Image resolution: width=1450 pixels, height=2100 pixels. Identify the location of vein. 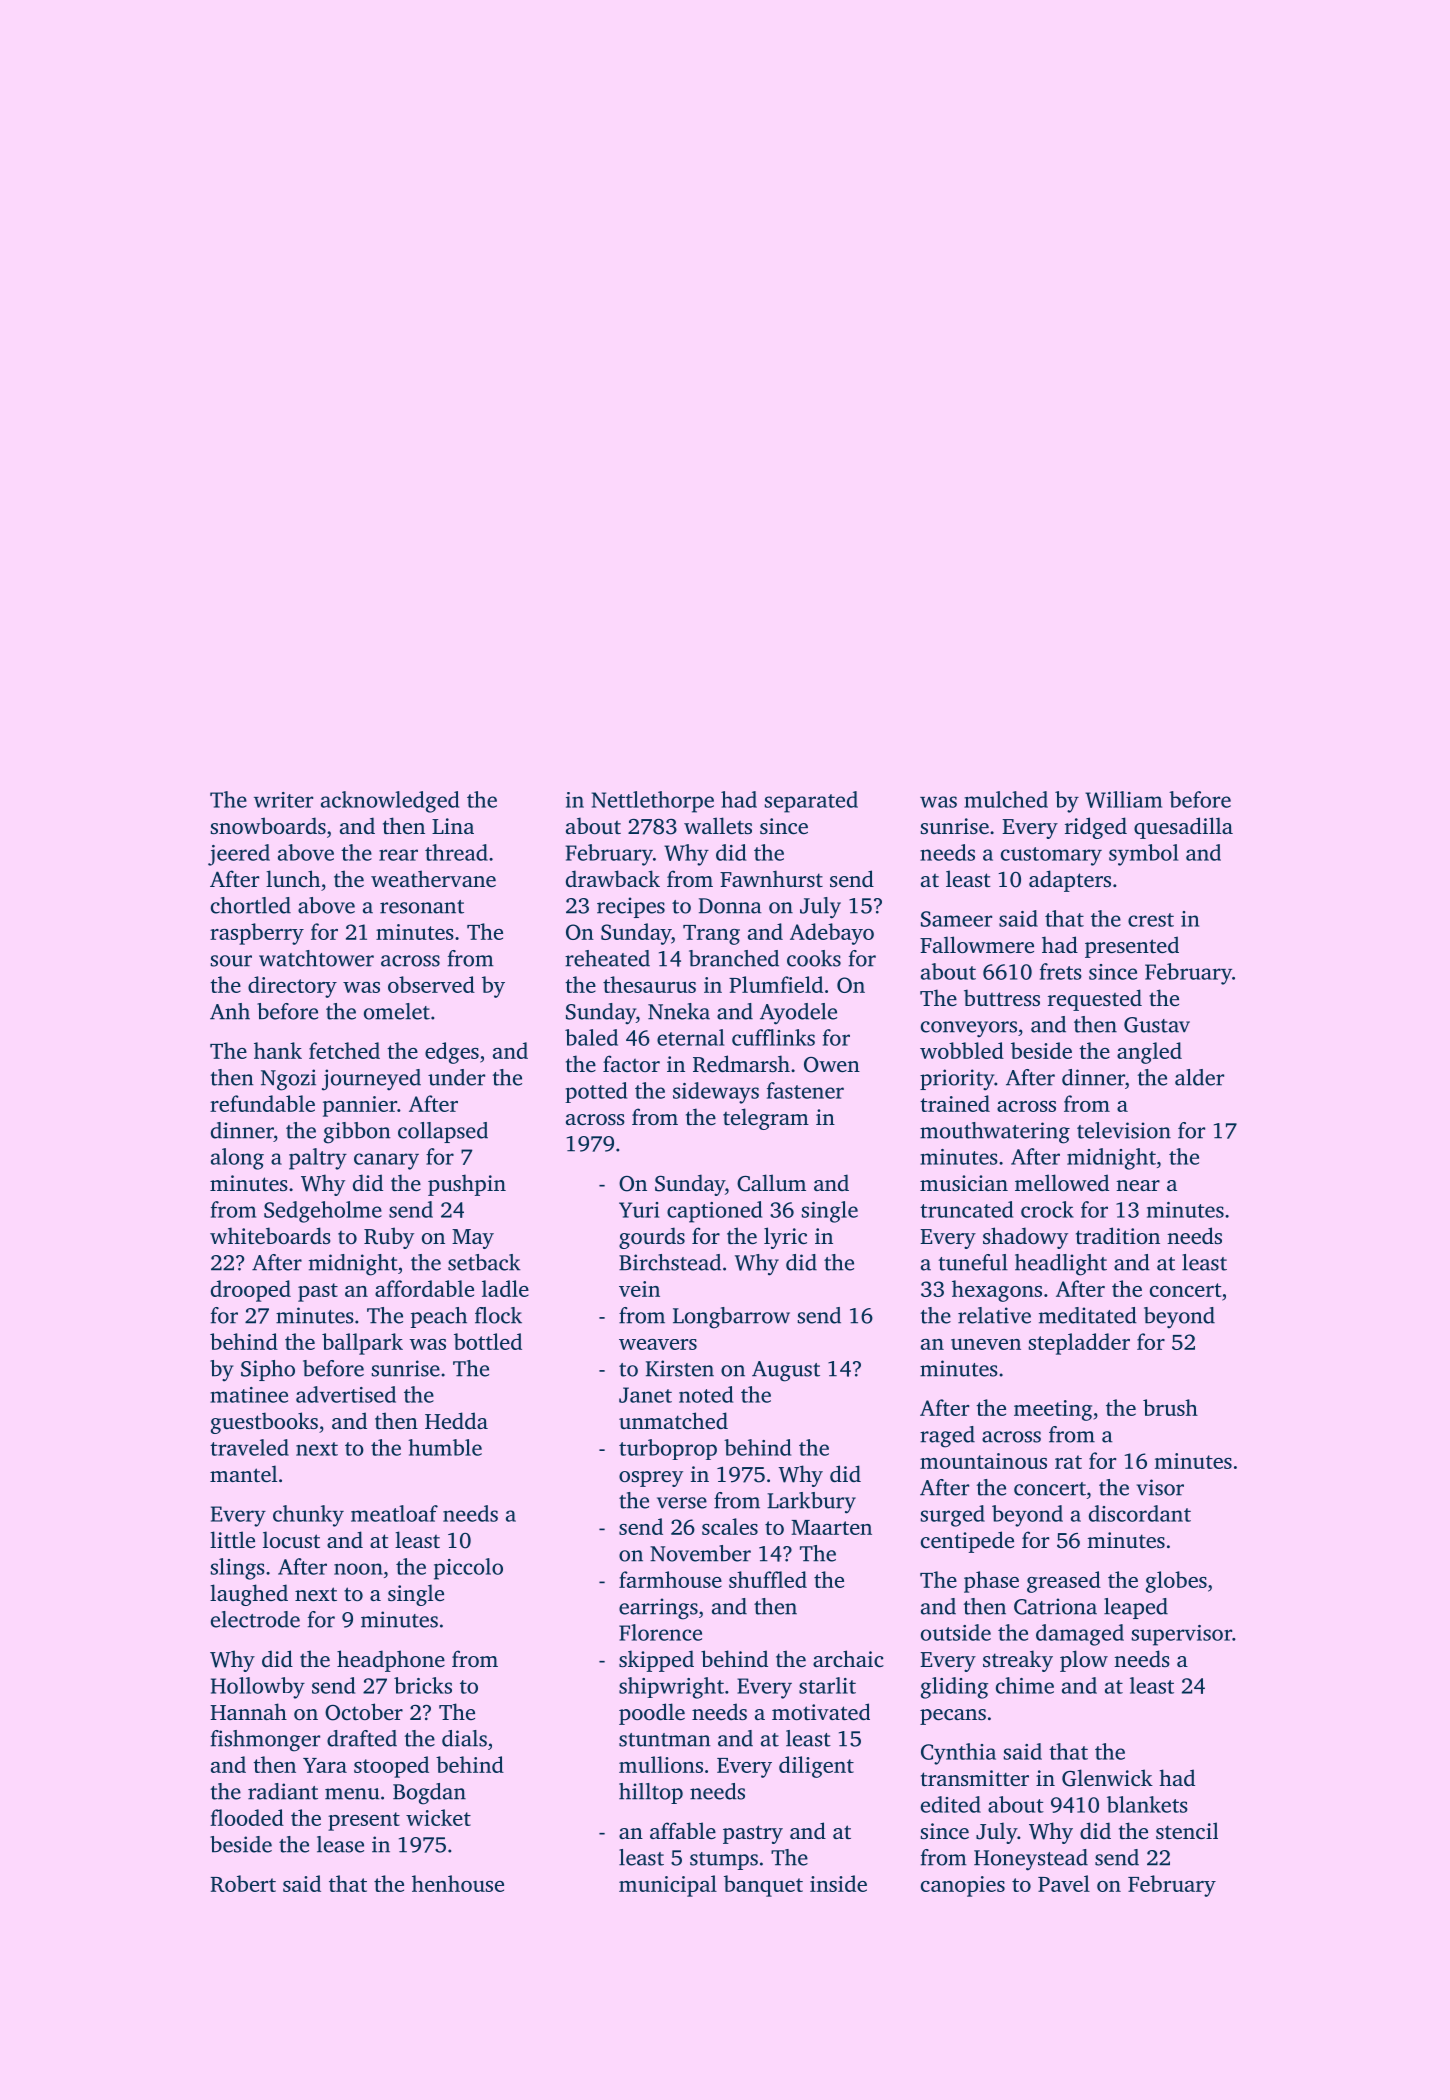
(639, 1289).
